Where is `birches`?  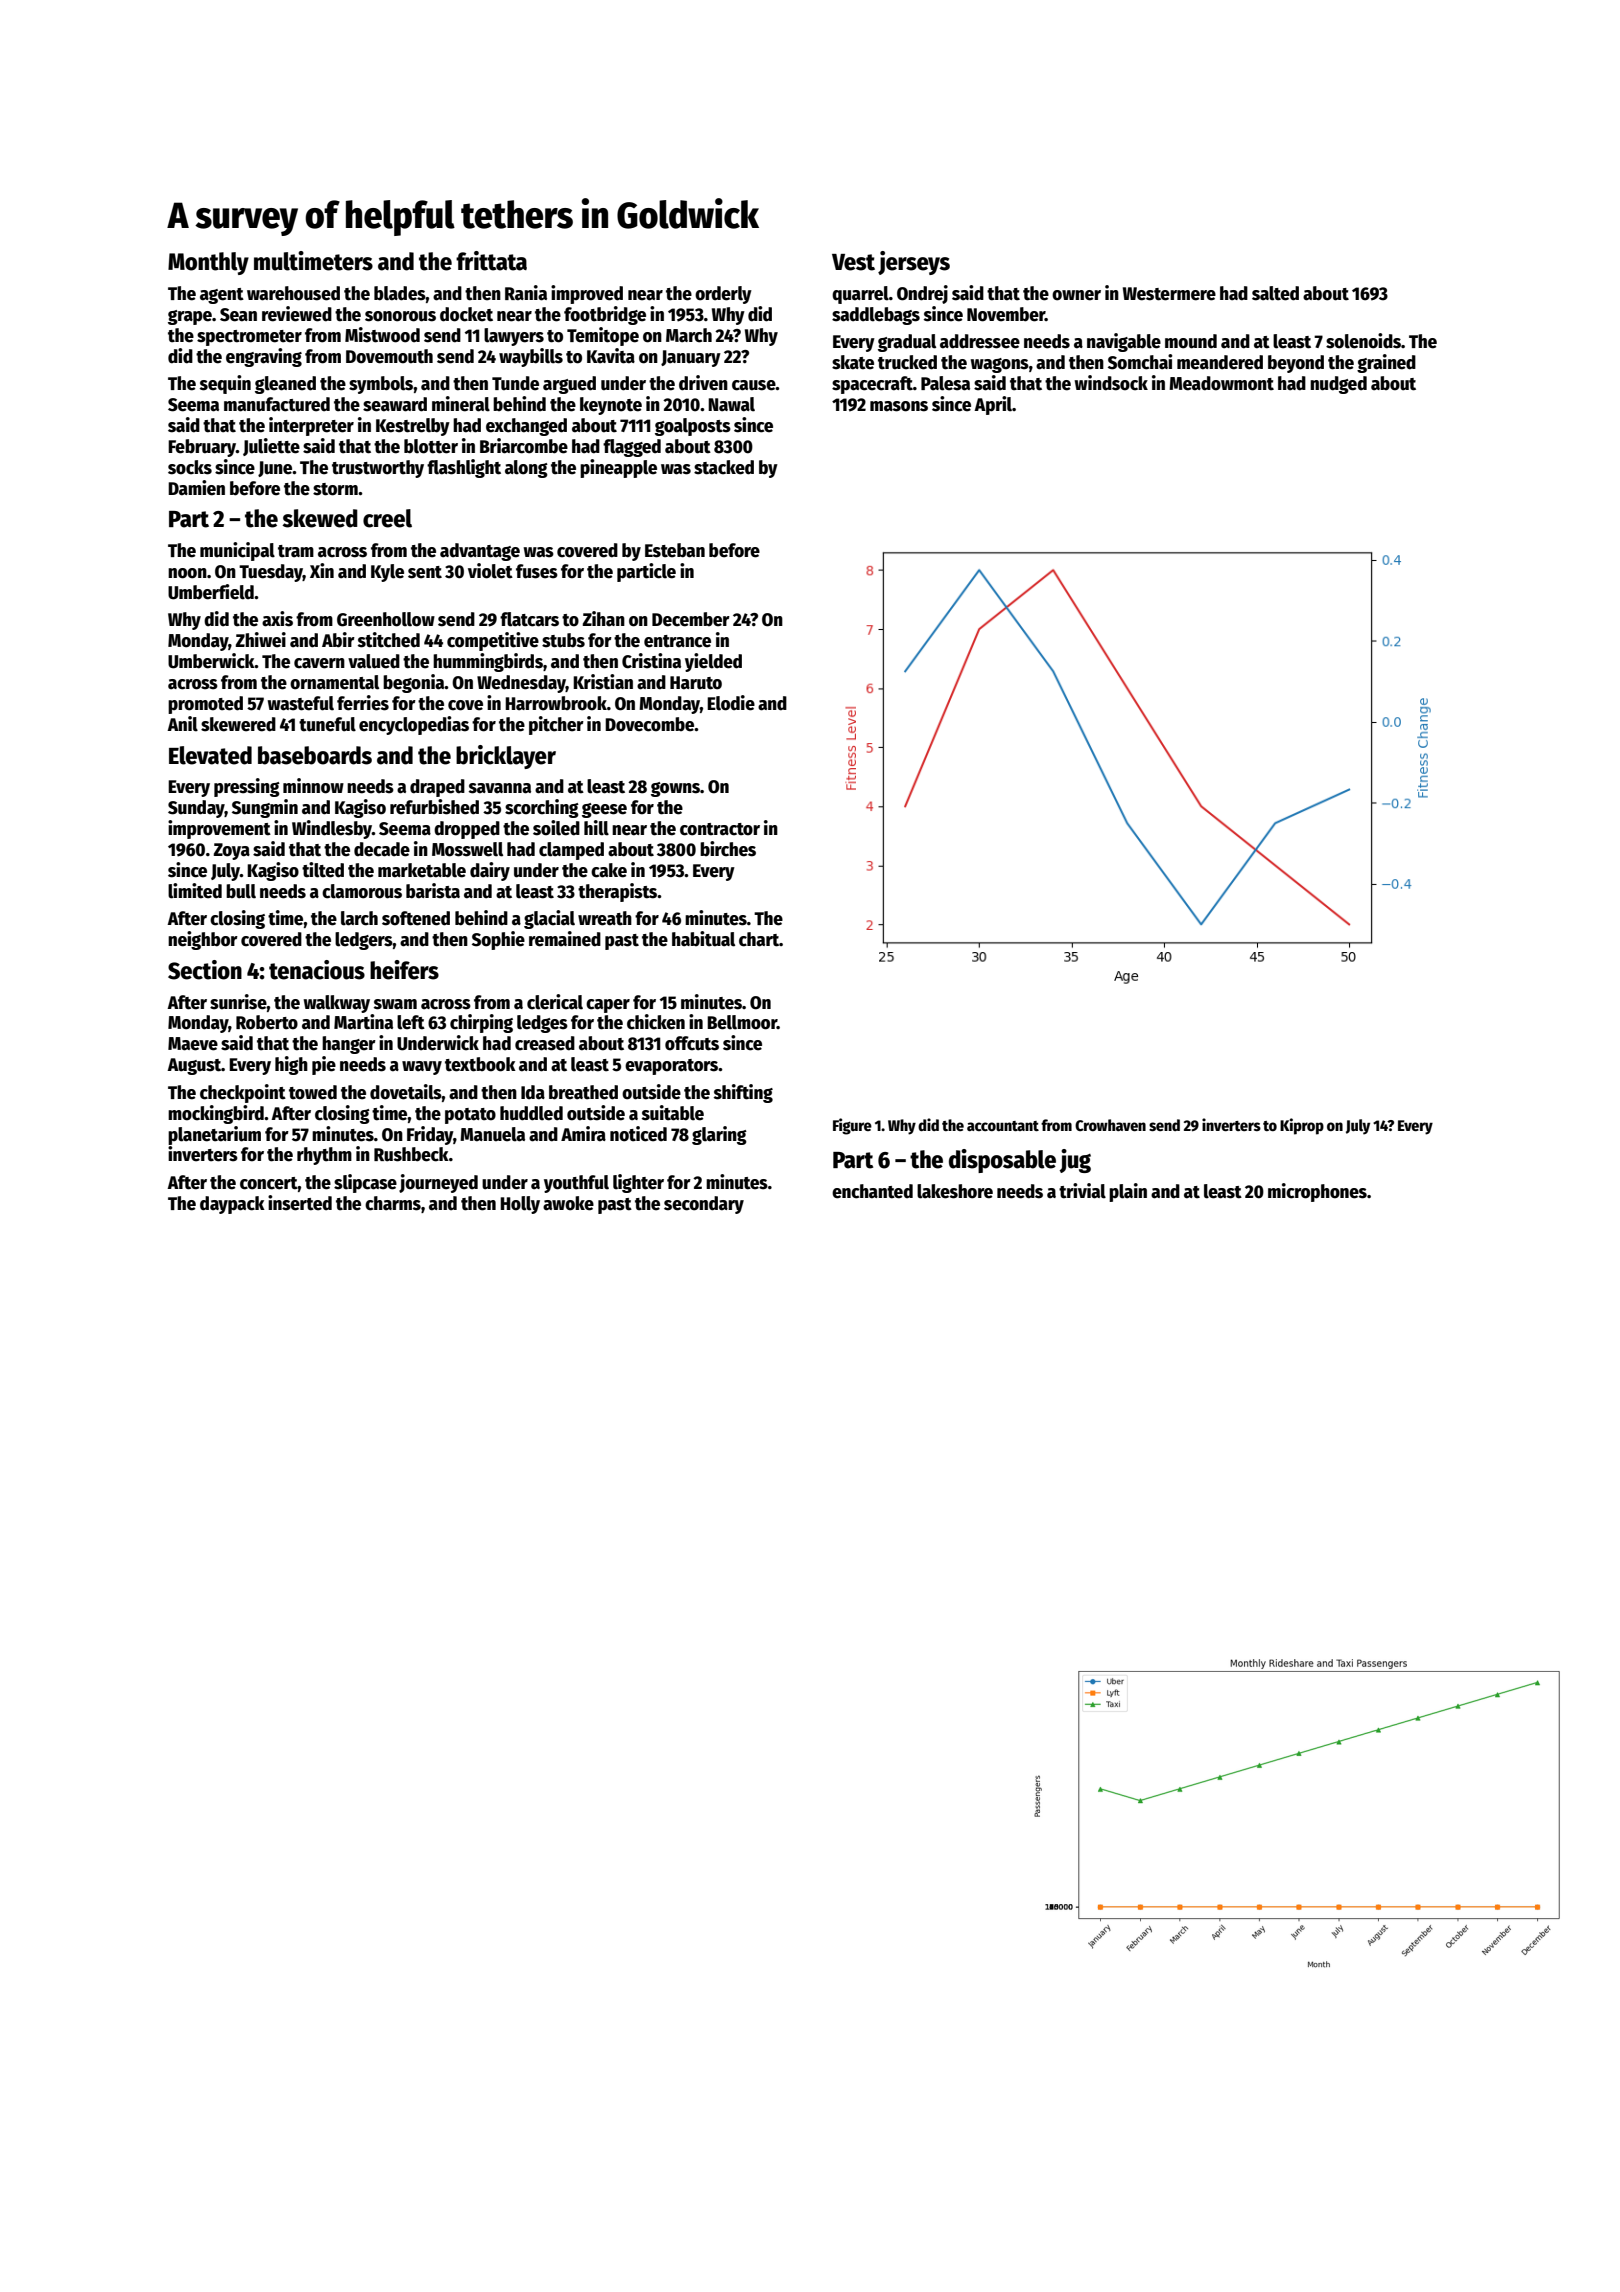 birches is located at coordinates (728, 849).
